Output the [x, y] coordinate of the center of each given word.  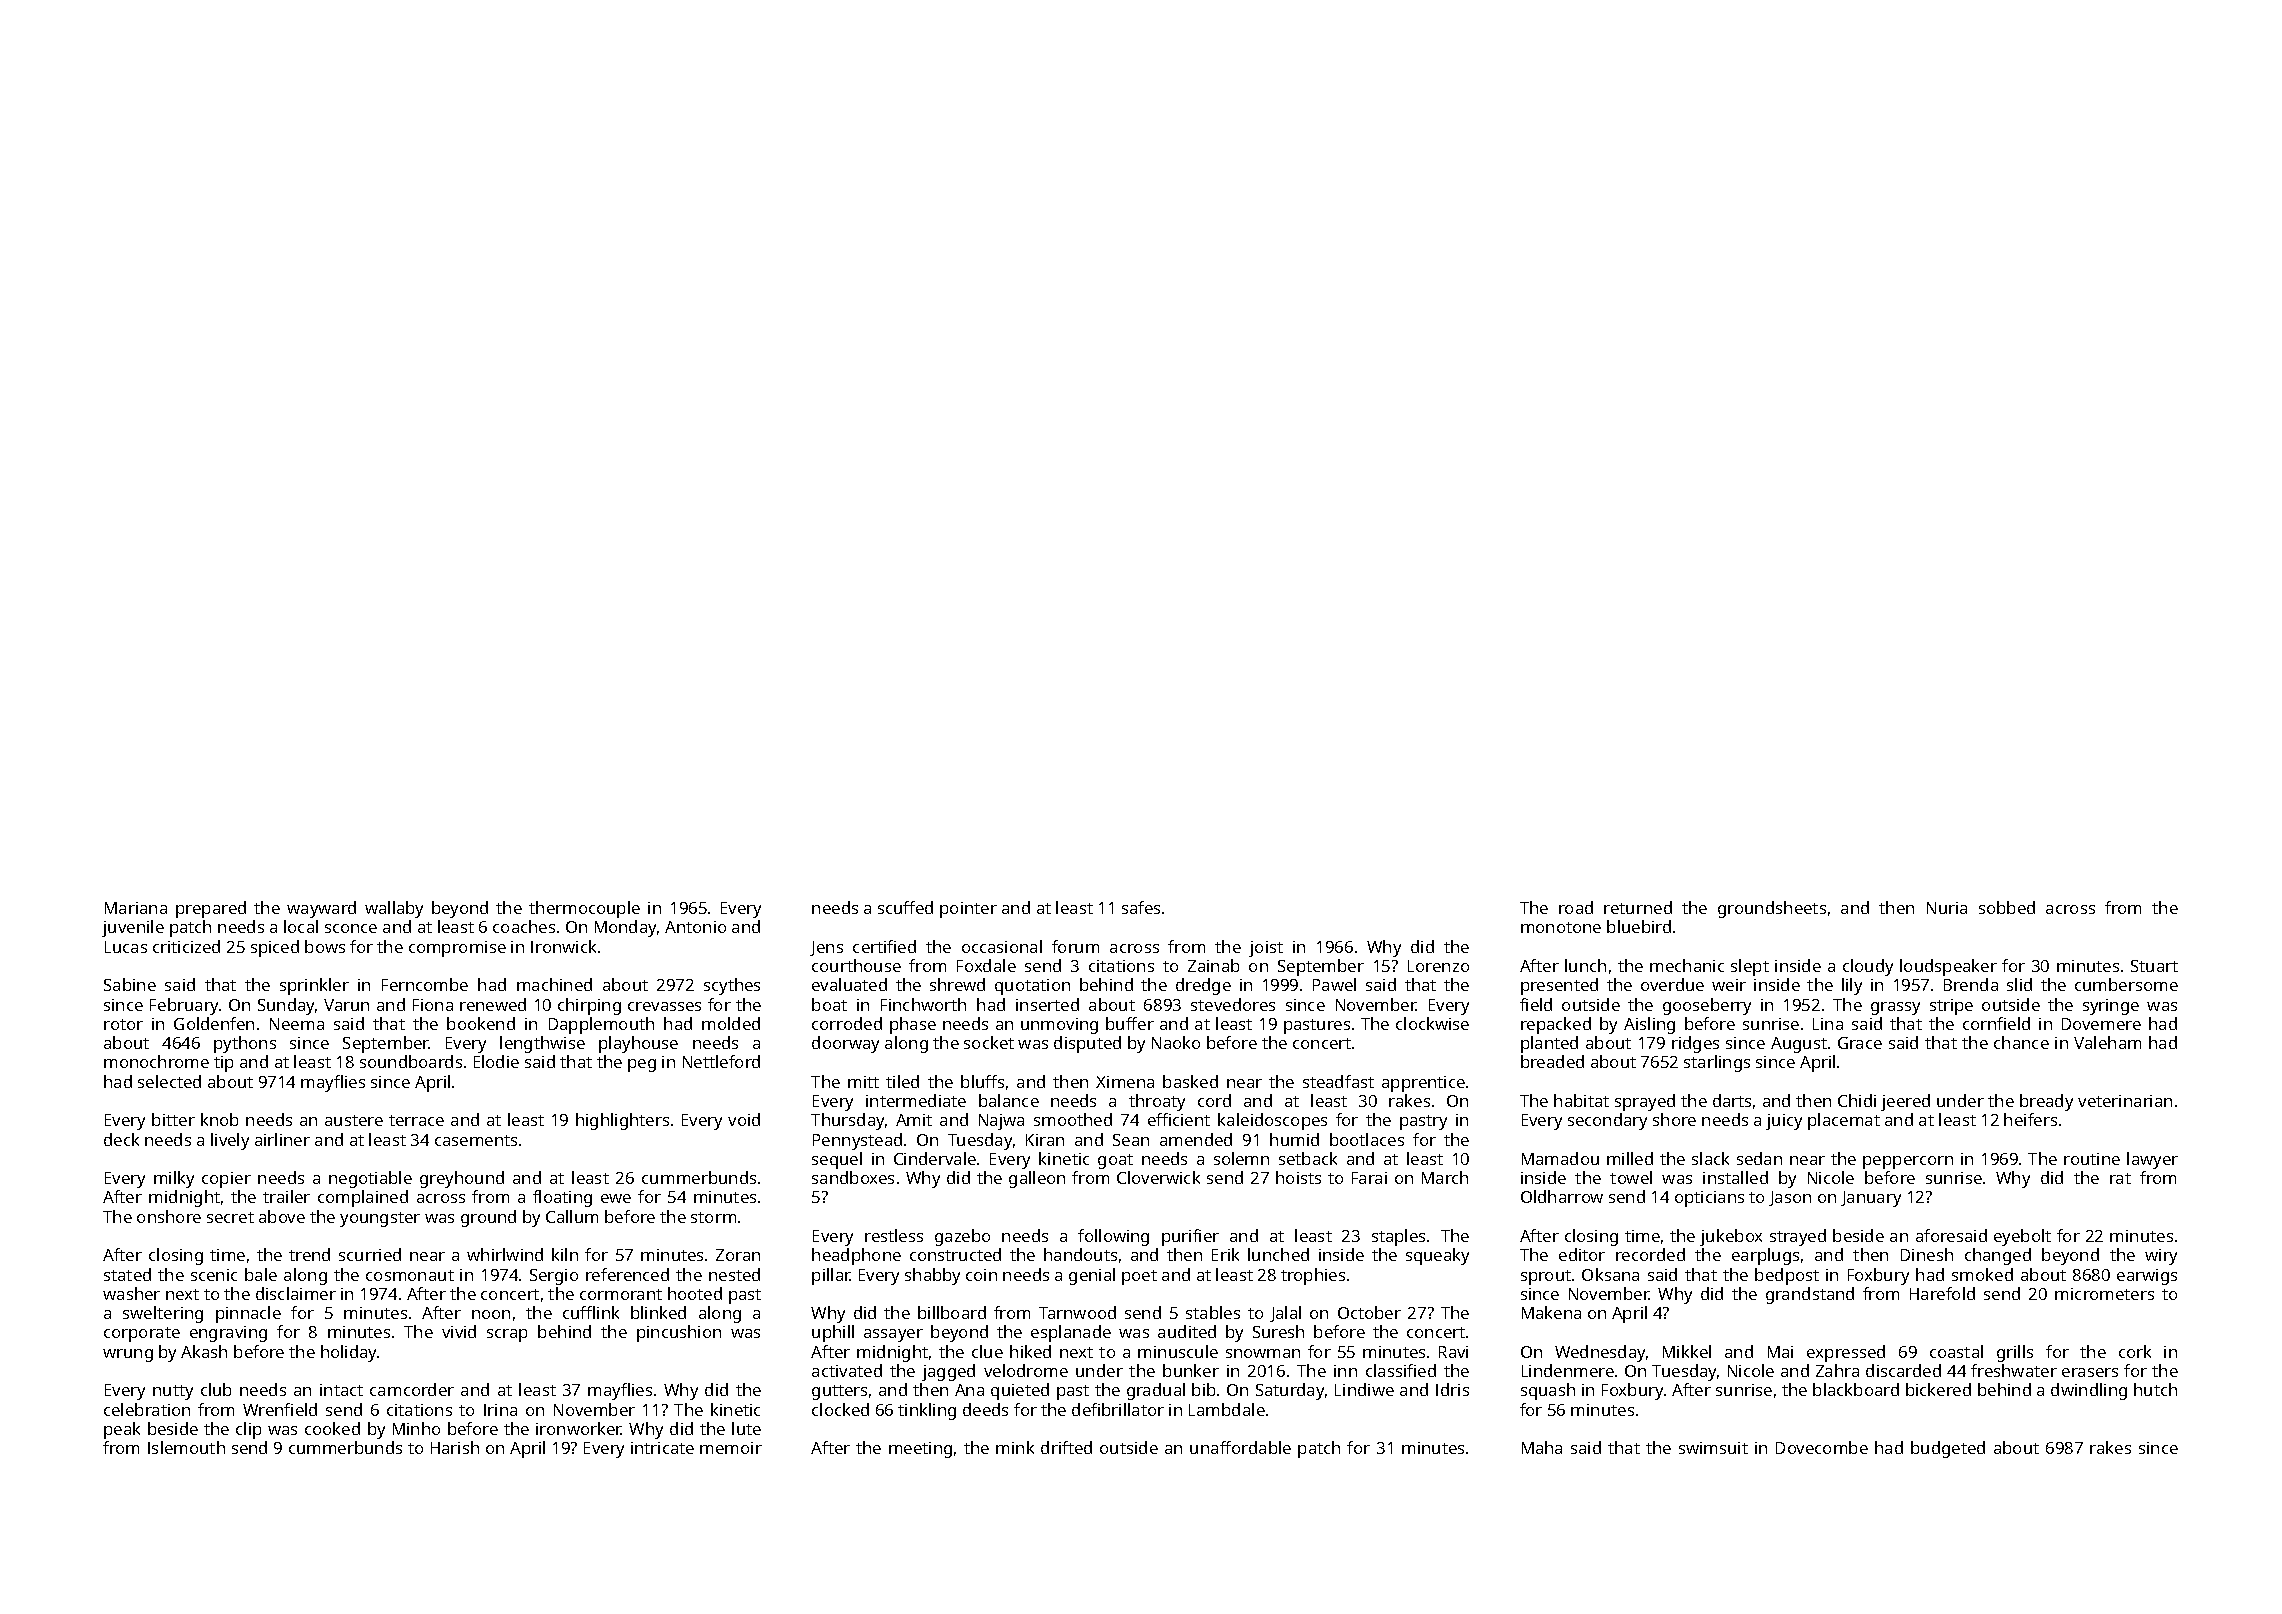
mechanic [1687, 965]
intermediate [916, 1100]
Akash [204, 1351]
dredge [1203, 986]
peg [642, 1065]
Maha [1542, 1447]
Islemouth [186, 1447]
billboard [952, 1312]
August [1799, 1045]
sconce [351, 928]
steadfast [1338, 1081]
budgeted [1948, 1449]
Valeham [2107, 1042]
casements [476, 1140]
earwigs [2147, 1277]
